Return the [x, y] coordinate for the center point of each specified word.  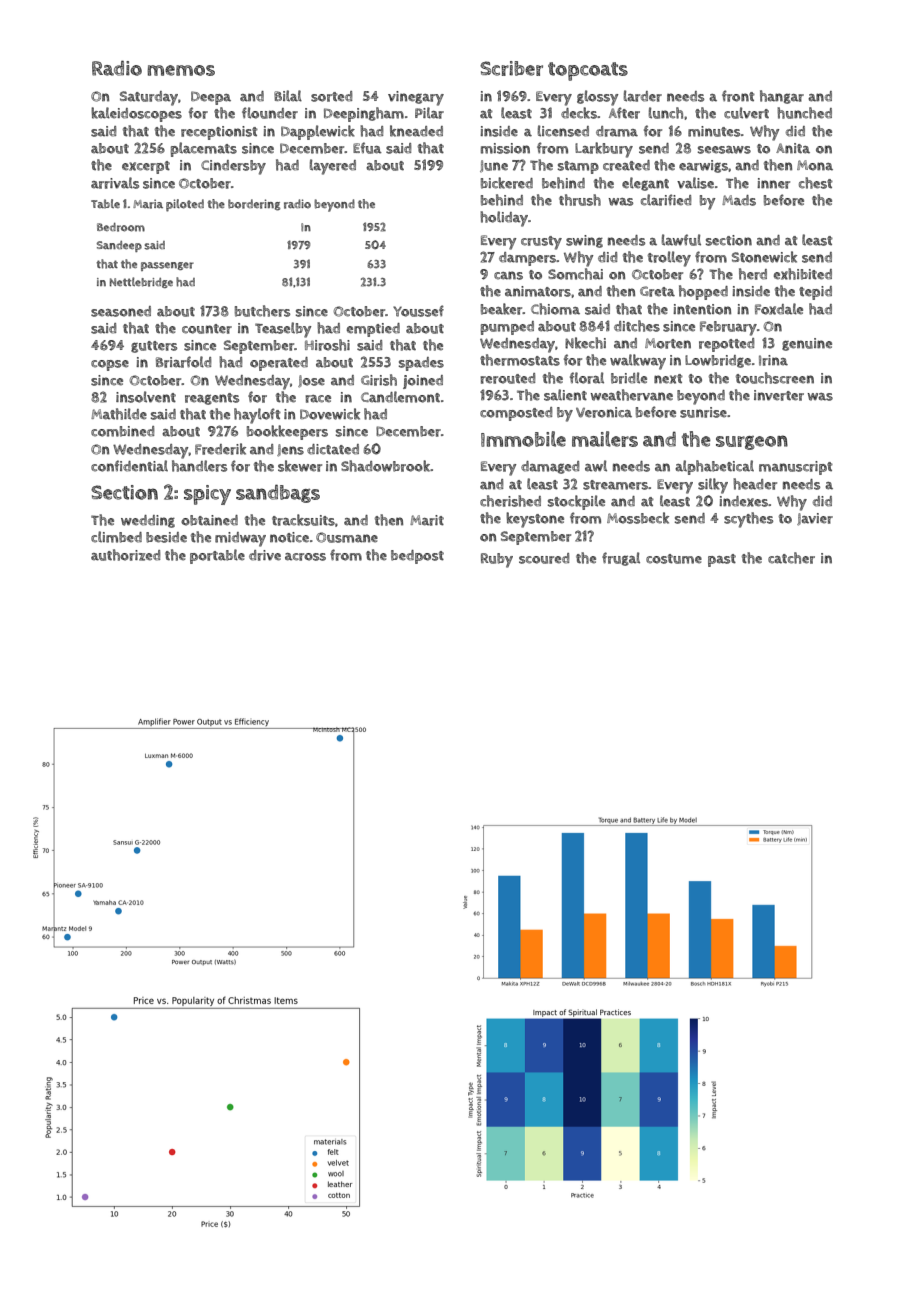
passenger [167, 266]
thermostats [520, 360]
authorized [125, 555]
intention [702, 309]
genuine [807, 344]
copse [110, 365]
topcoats [588, 71]
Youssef [418, 311]
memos [181, 70]
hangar [782, 97]
